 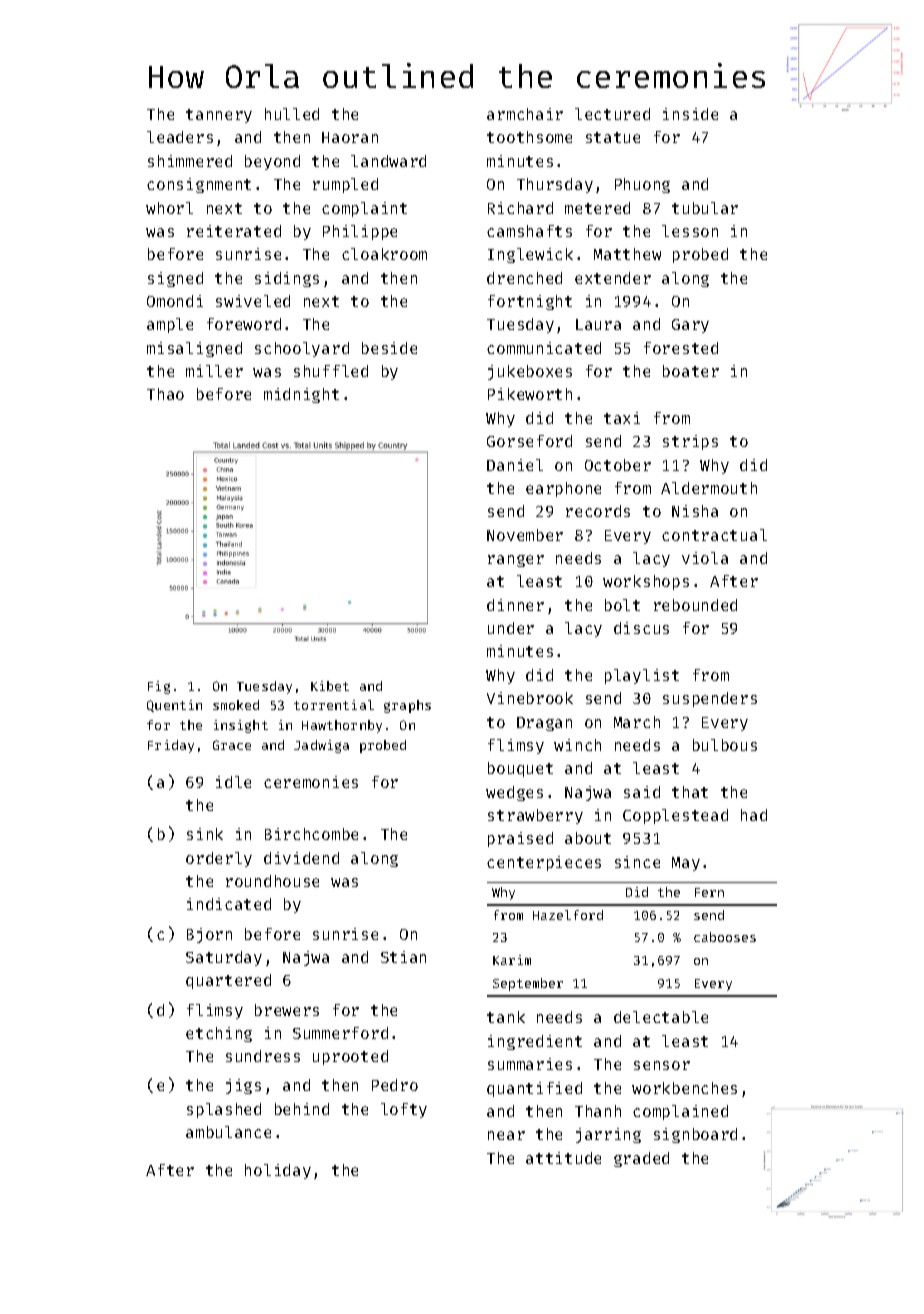 What do you see at coordinates (709, 892) in the screenshot?
I see `Fern` at bounding box center [709, 892].
